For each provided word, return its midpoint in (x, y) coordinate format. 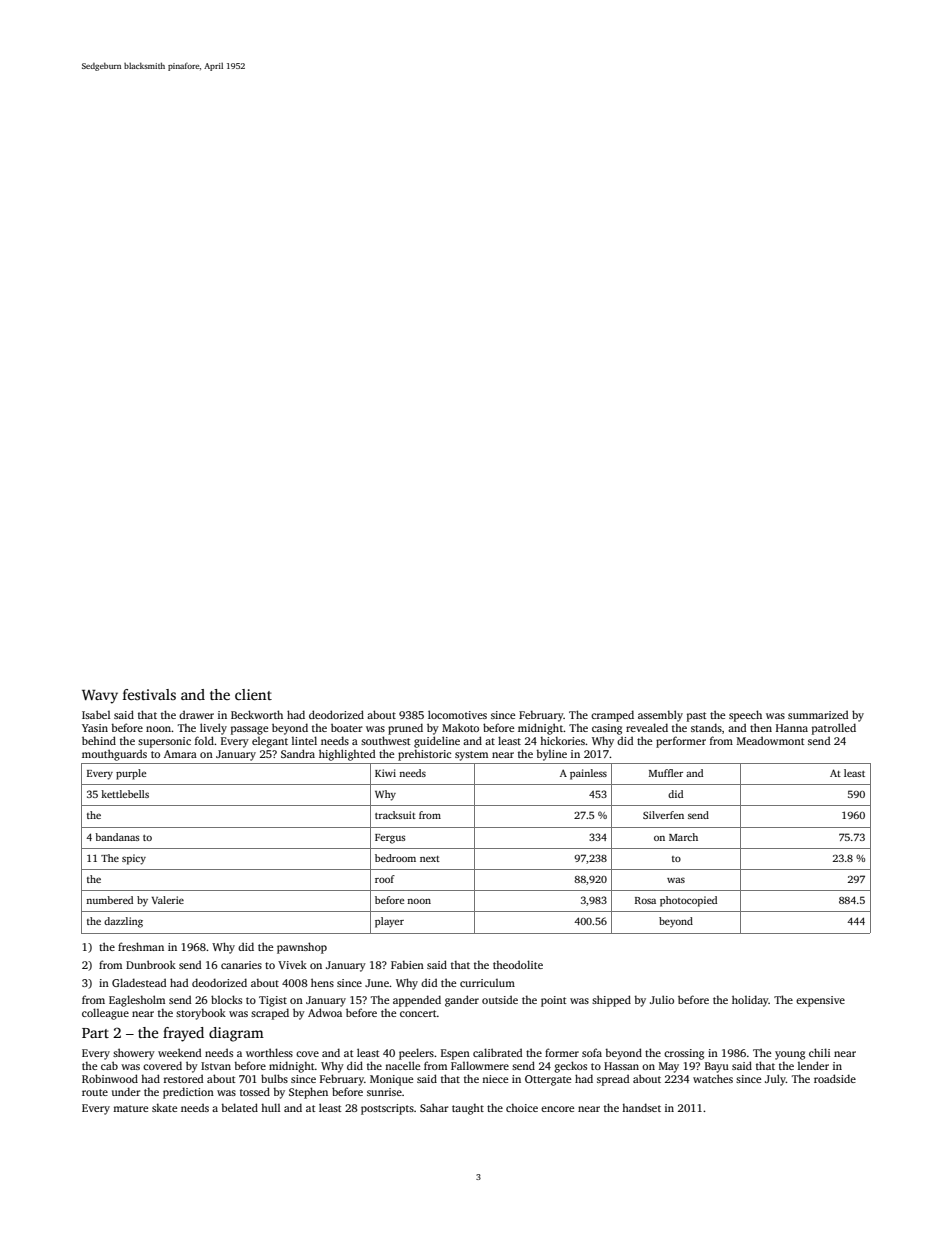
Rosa (645, 900)
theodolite (518, 964)
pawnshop (302, 948)
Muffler (666, 773)
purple (131, 774)
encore (557, 1109)
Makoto (460, 727)
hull (270, 1107)
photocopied (688, 901)
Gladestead (139, 982)
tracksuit (395, 815)
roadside (835, 1078)
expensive (820, 1001)
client (253, 694)
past (696, 717)
